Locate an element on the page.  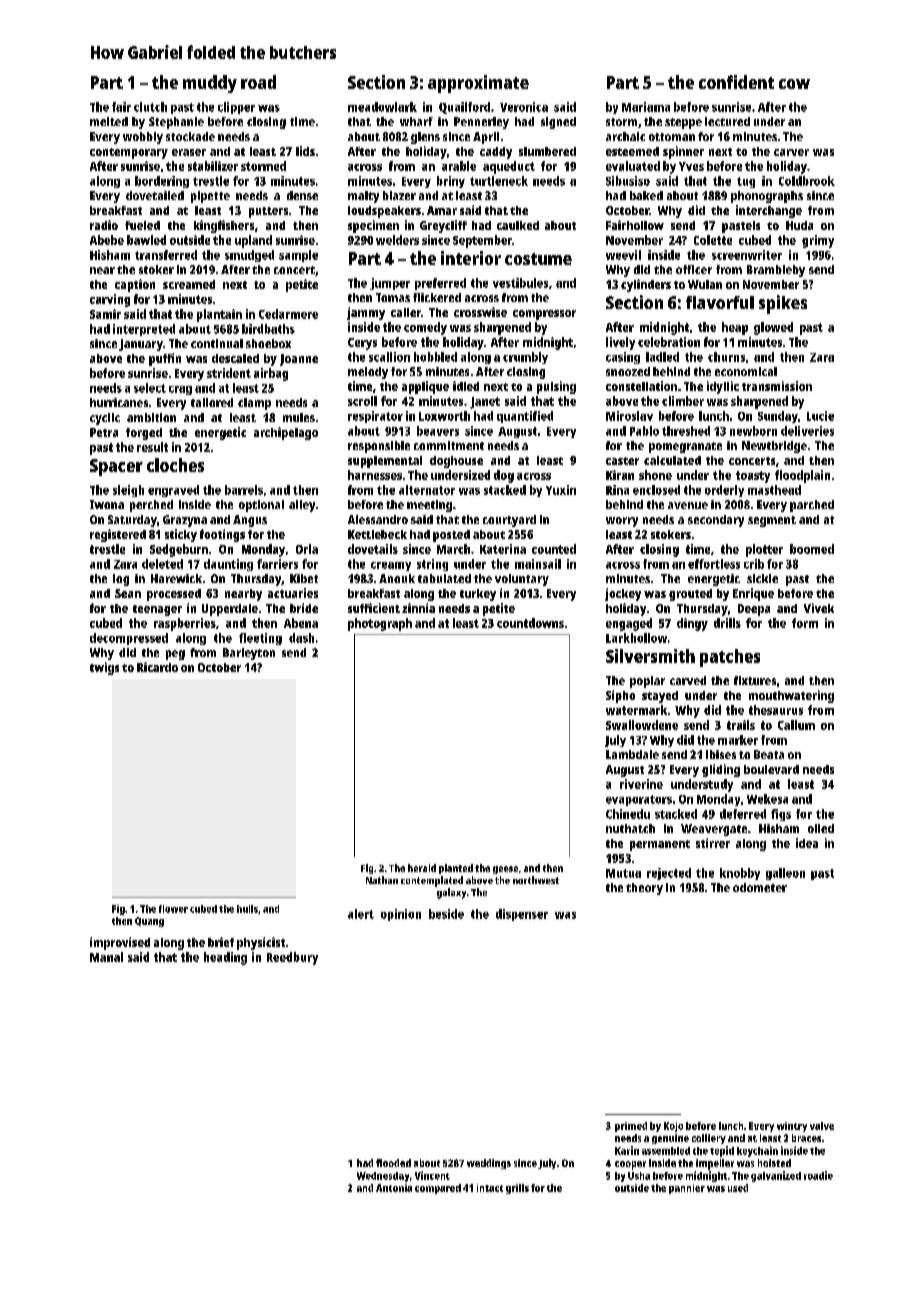
Wednesday is located at coordinates (383, 1177).
